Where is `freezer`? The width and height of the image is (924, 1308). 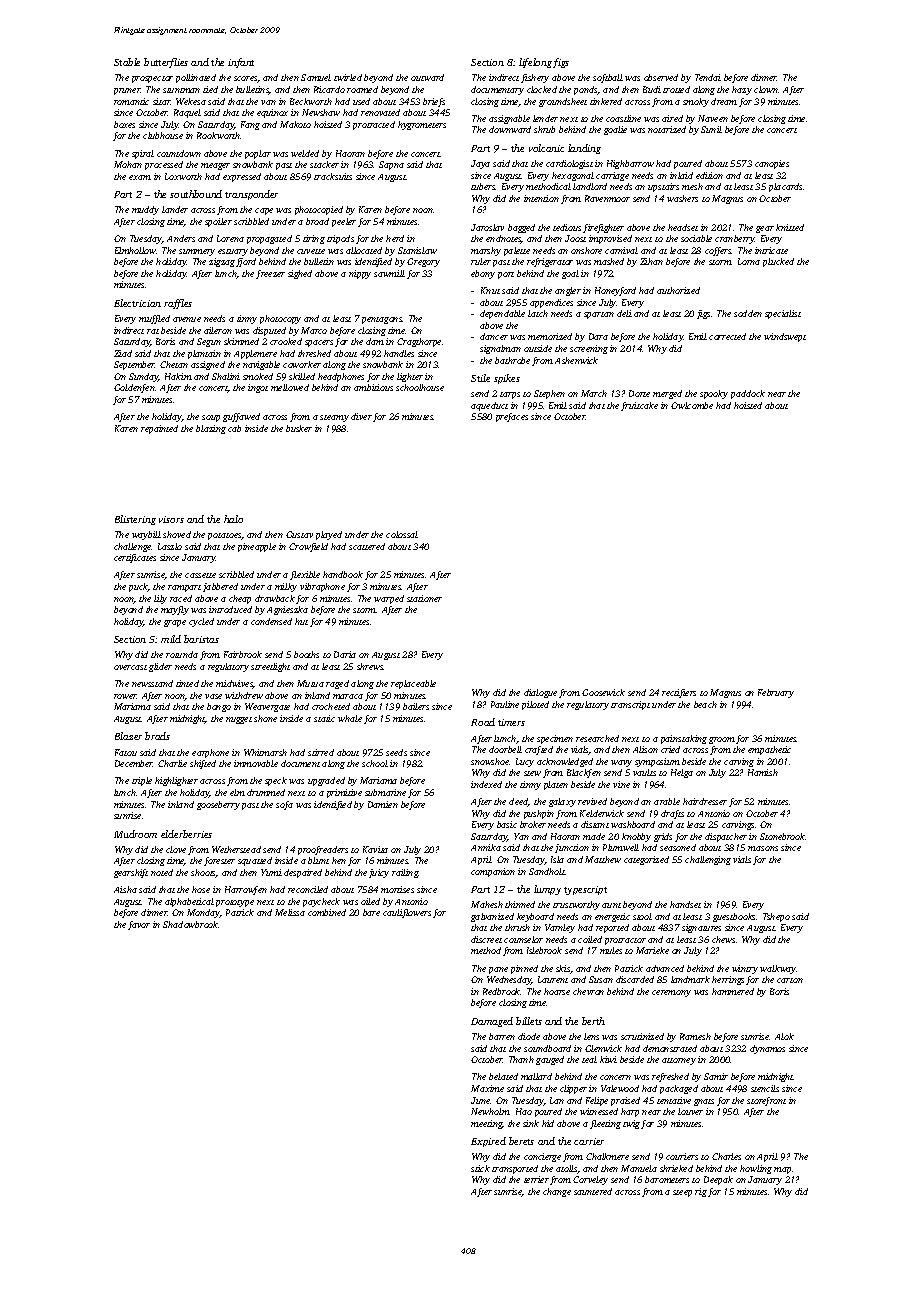
freezer is located at coordinates (270, 274).
